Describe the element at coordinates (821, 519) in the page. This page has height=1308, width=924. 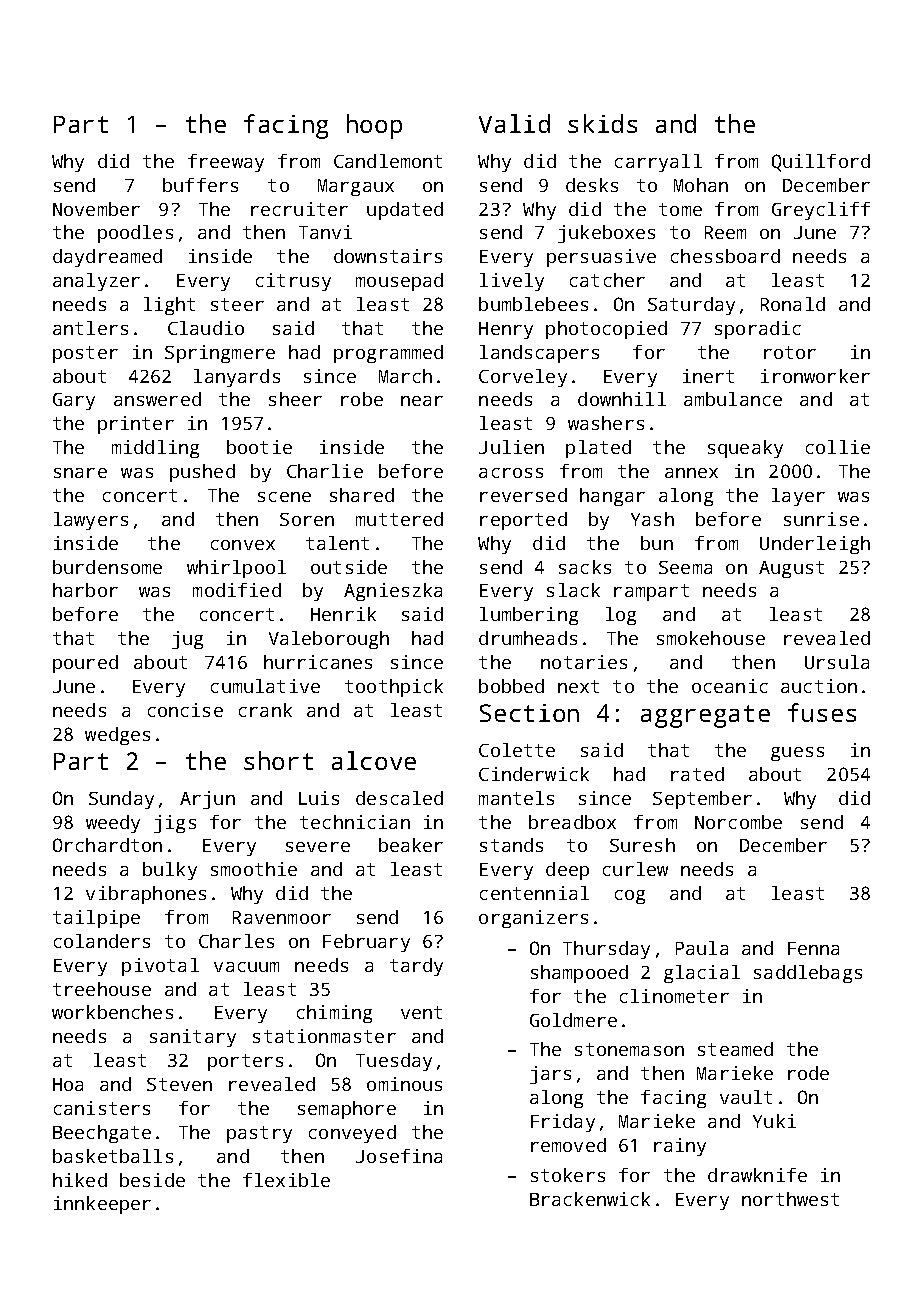
I see `sunrise` at that location.
